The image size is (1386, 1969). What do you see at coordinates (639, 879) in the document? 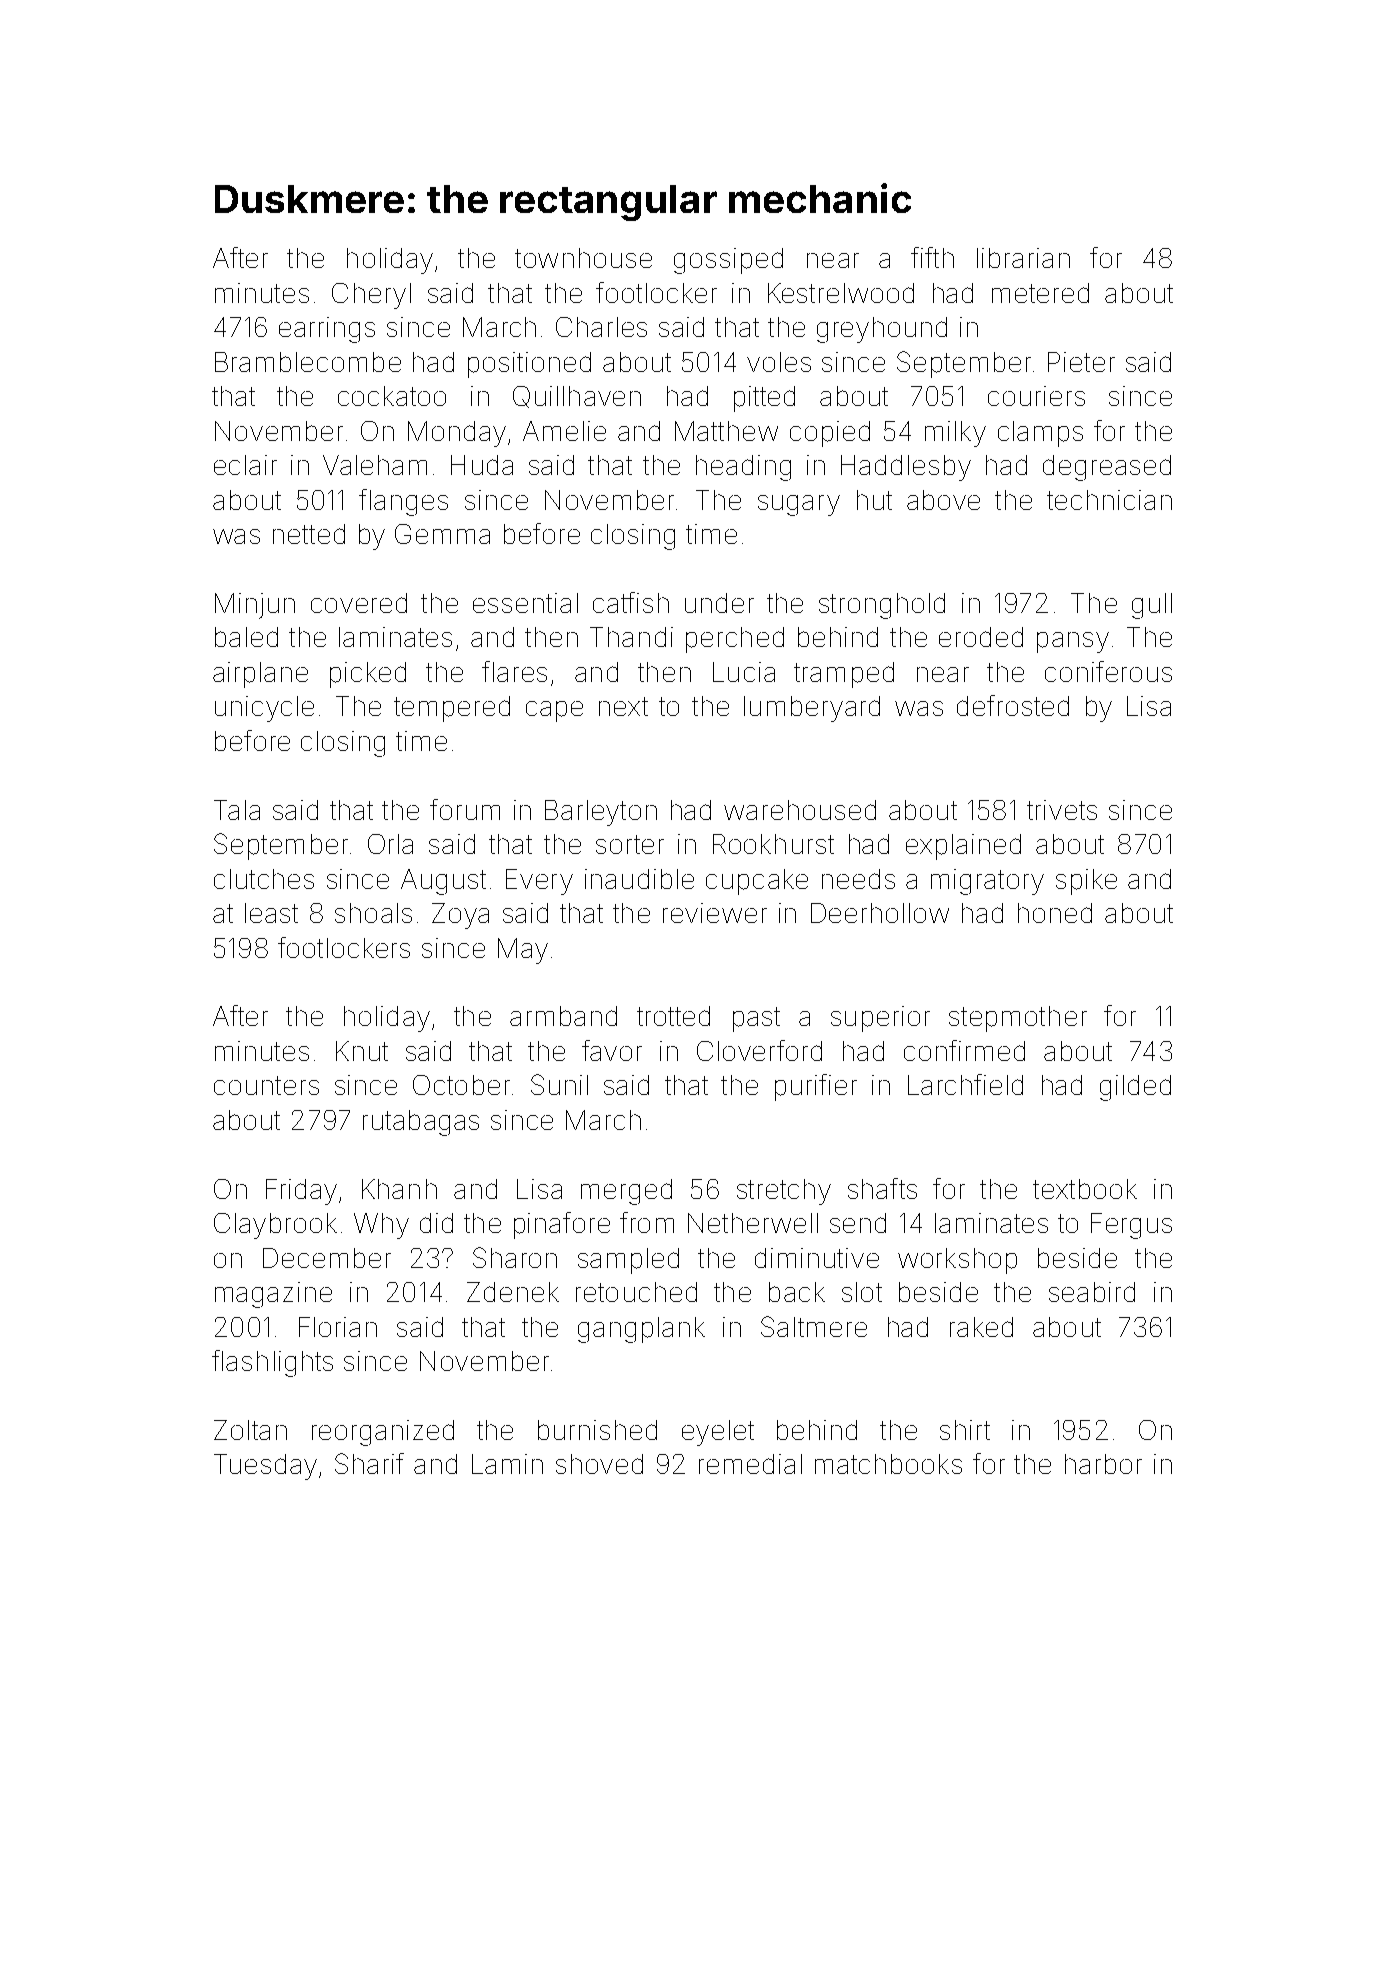
I see `inaudible` at bounding box center [639, 879].
